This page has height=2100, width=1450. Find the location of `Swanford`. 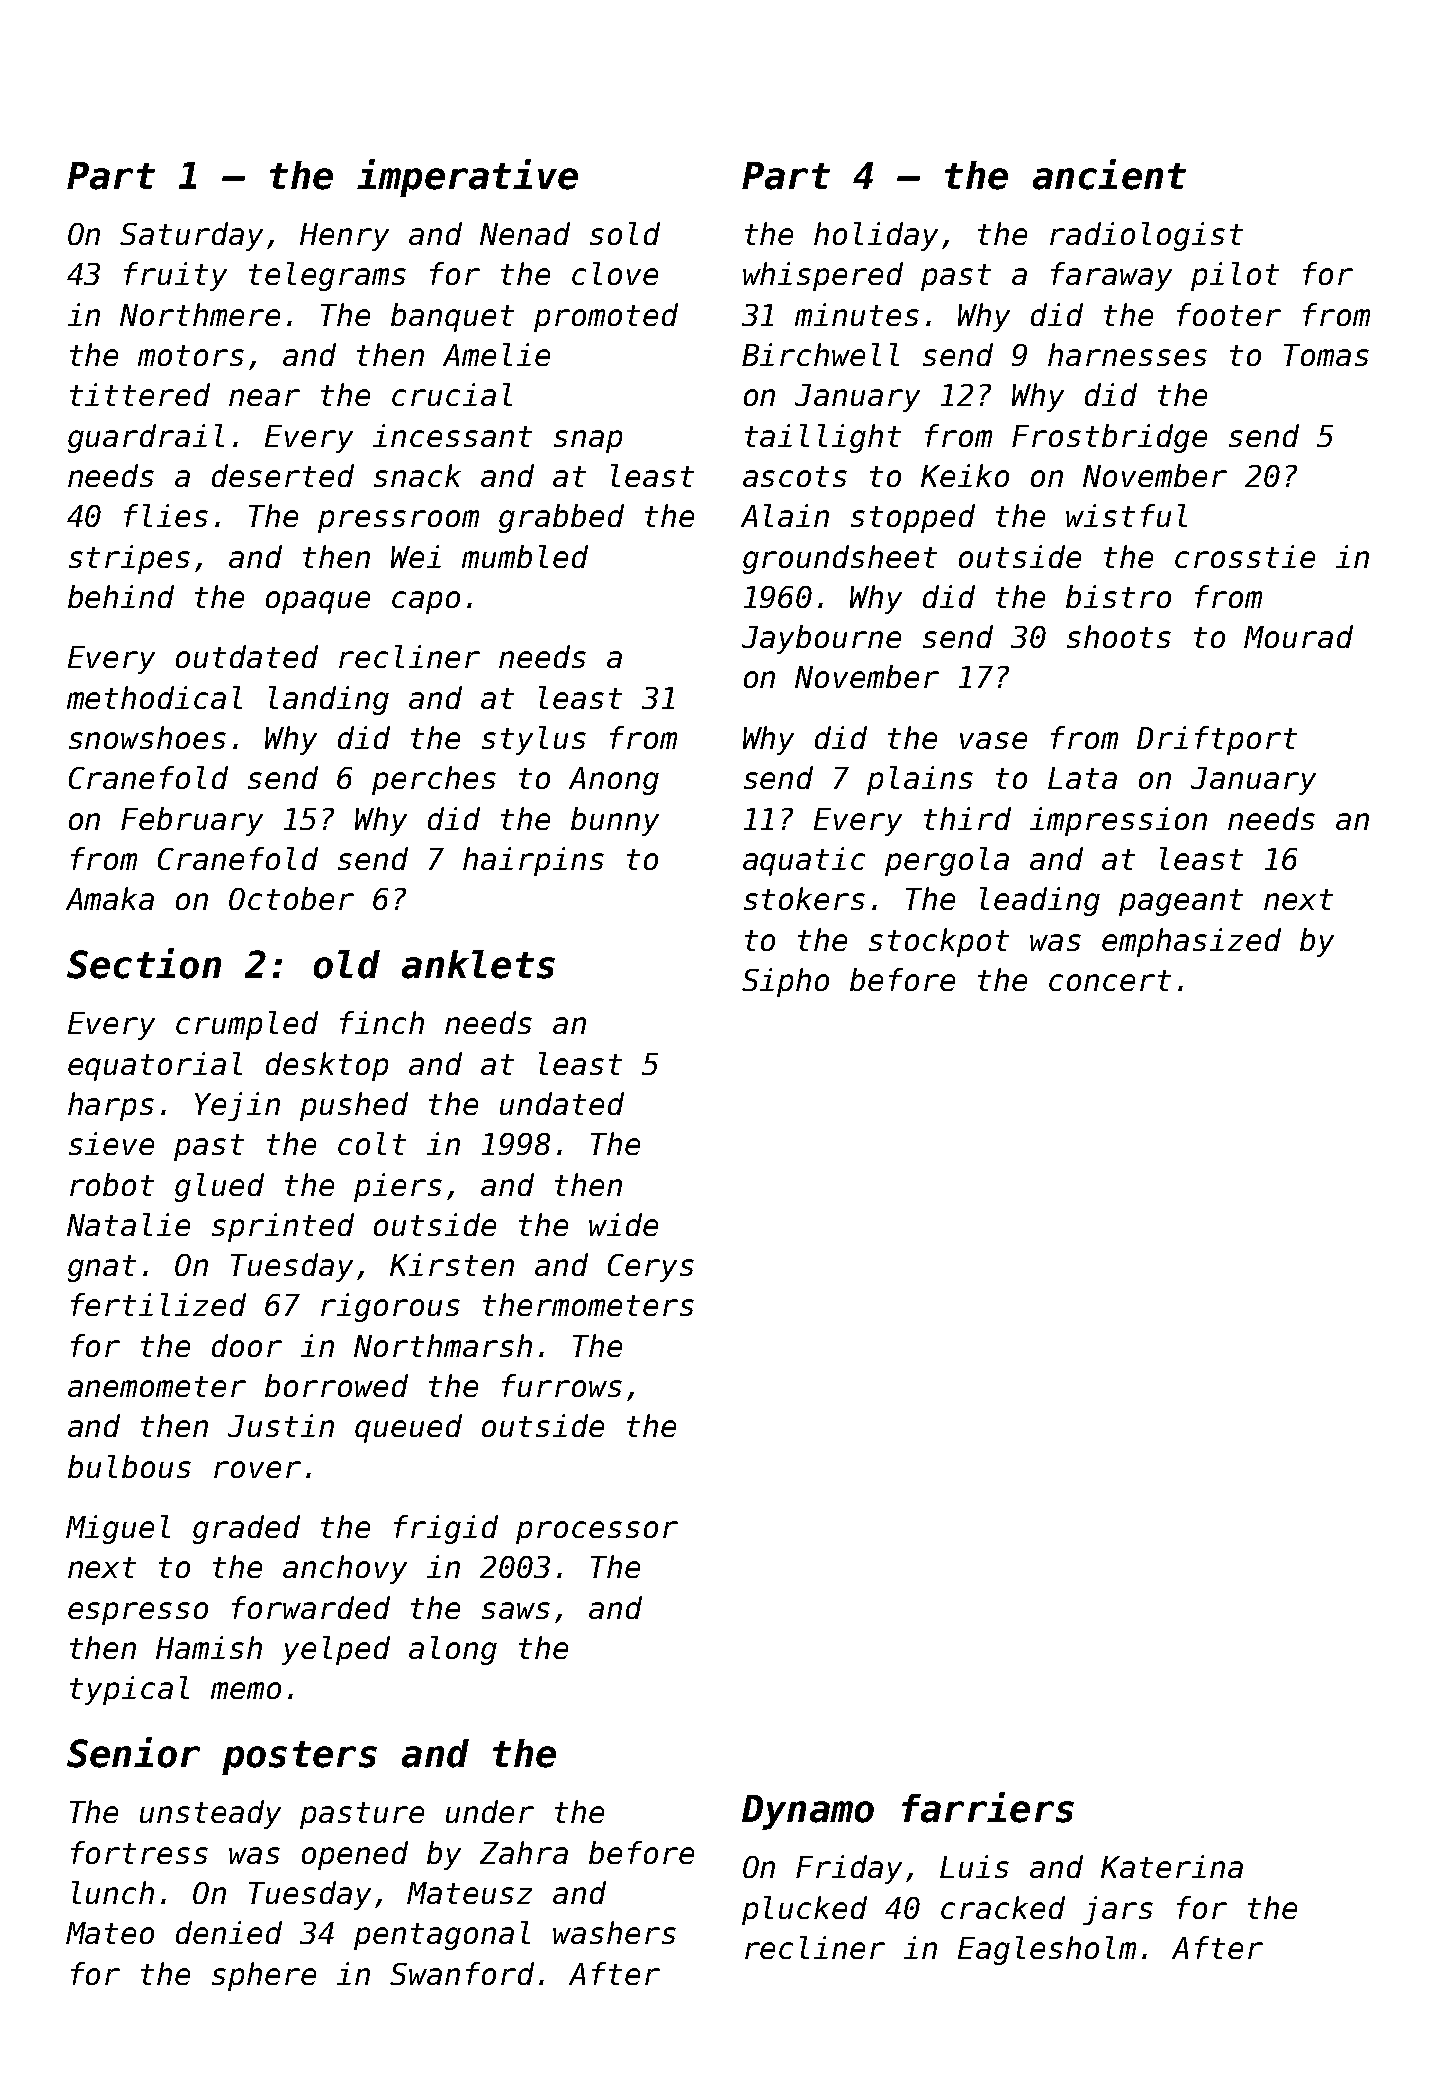

Swanford is located at coordinates (462, 1973).
